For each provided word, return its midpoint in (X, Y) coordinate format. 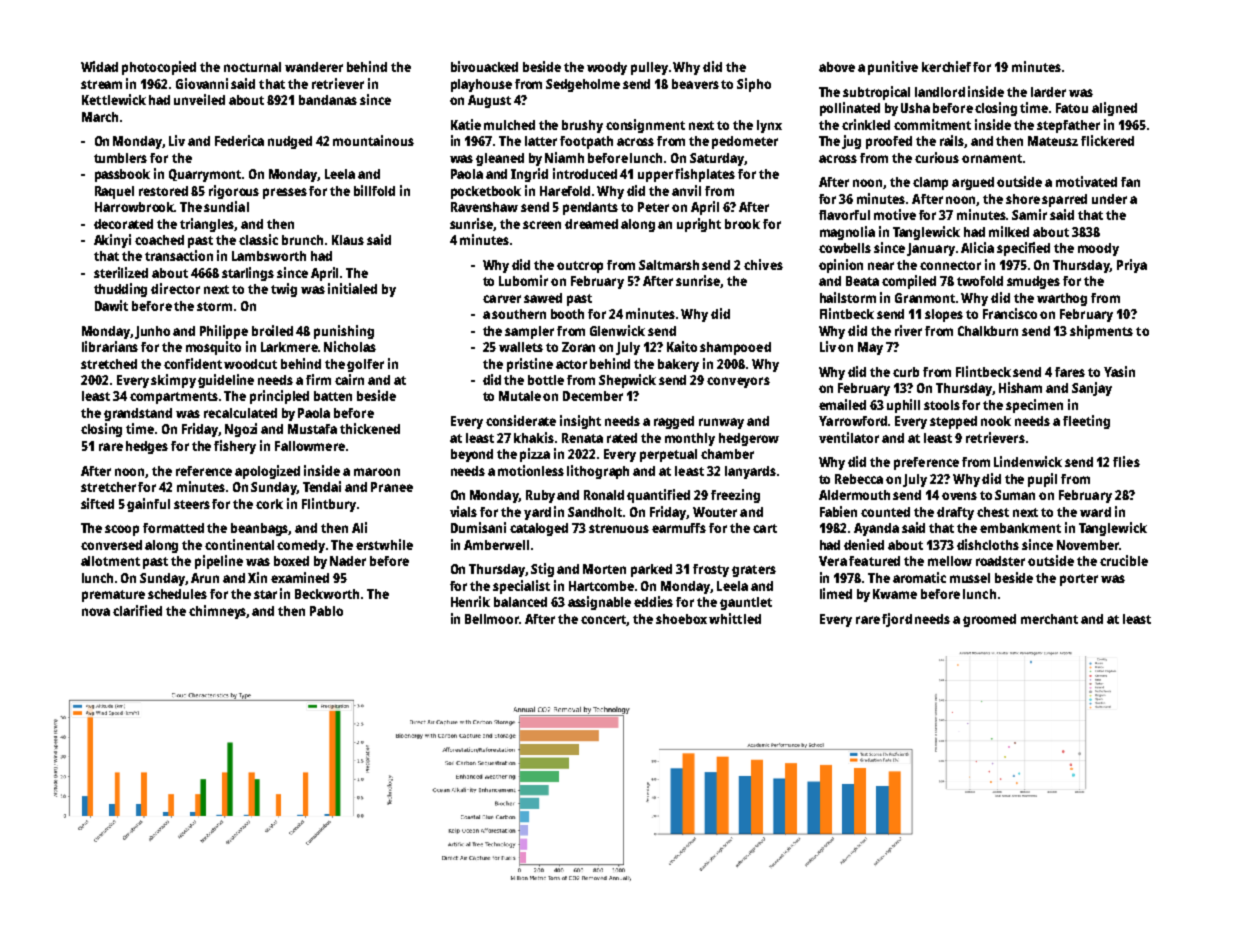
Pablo (326, 611)
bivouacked (484, 66)
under (1109, 199)
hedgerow (749, 439)
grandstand (138, 414)
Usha (915, 108)
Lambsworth (269, 256)
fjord (897, 620)
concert (604, 620)
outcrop (580, 267)
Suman (1015, 495)
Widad (99, 66)
